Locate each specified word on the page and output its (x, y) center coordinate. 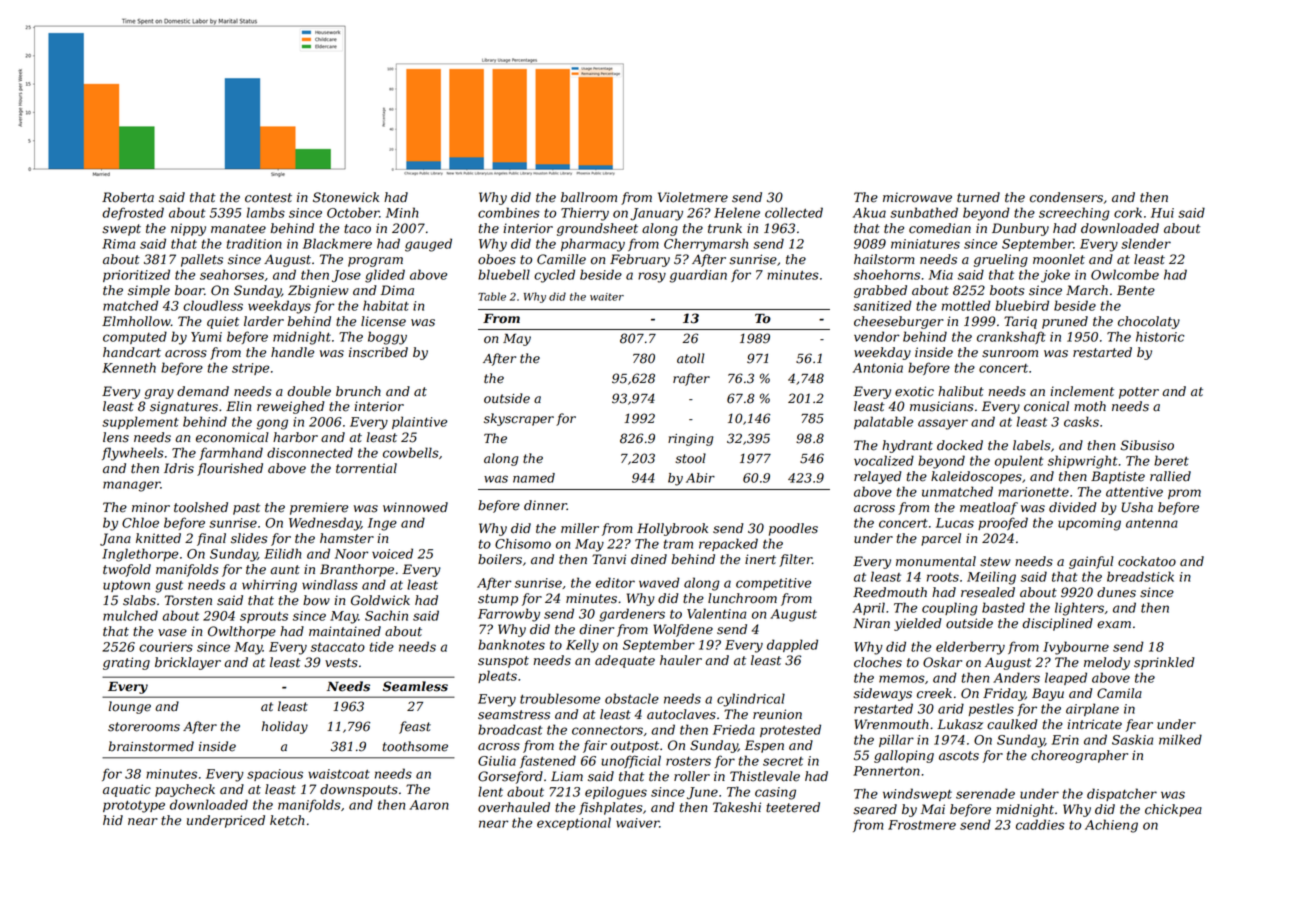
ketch (287, 820)
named (534, 478)
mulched (130, 615)
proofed (1003, 523)
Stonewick (346, 197)
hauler (681, 660)
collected (794, 212)
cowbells (411, 452)
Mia (941, 275)
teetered (793, 807)
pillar (896, 740)
